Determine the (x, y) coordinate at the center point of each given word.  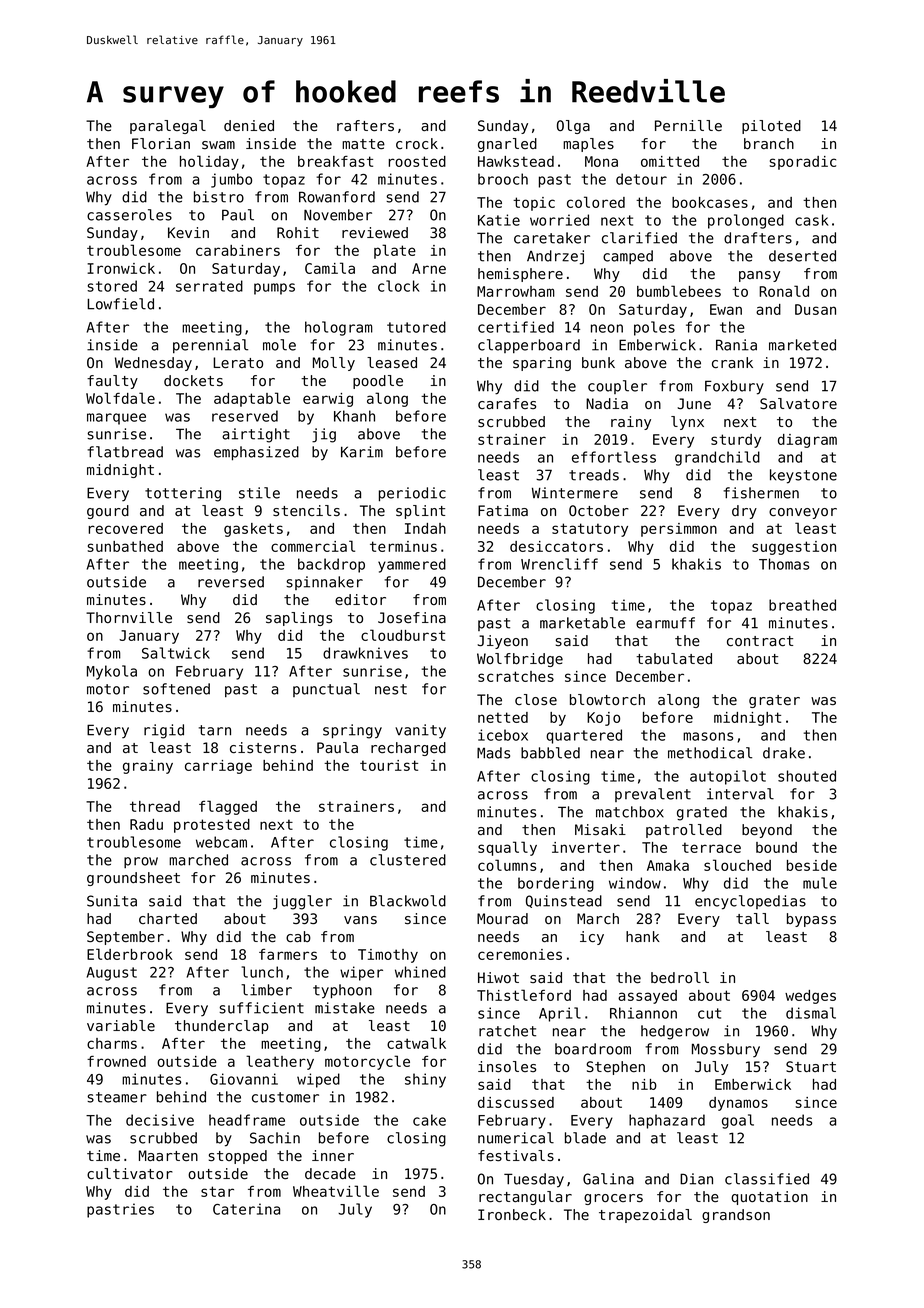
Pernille (688, 125)
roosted (417, 161)
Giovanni (244, 1079)
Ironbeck (512, 1215)
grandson (736, 1216)
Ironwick (121, 268)
